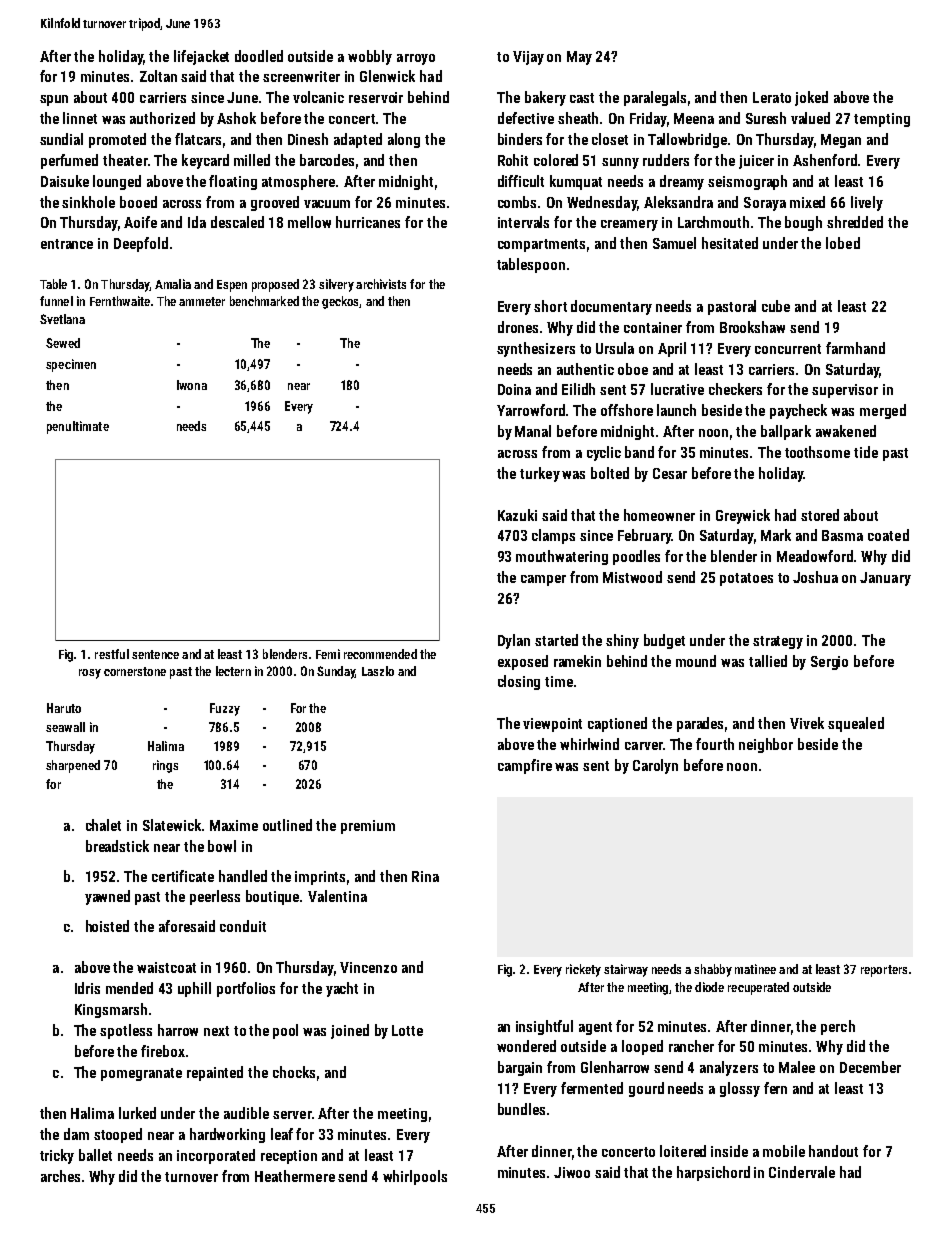 Image resolution: width=952 pixels, height=1233 pixels. Describe the element at coordinates (843, 243) in the document. I see `lobed` at that location.
